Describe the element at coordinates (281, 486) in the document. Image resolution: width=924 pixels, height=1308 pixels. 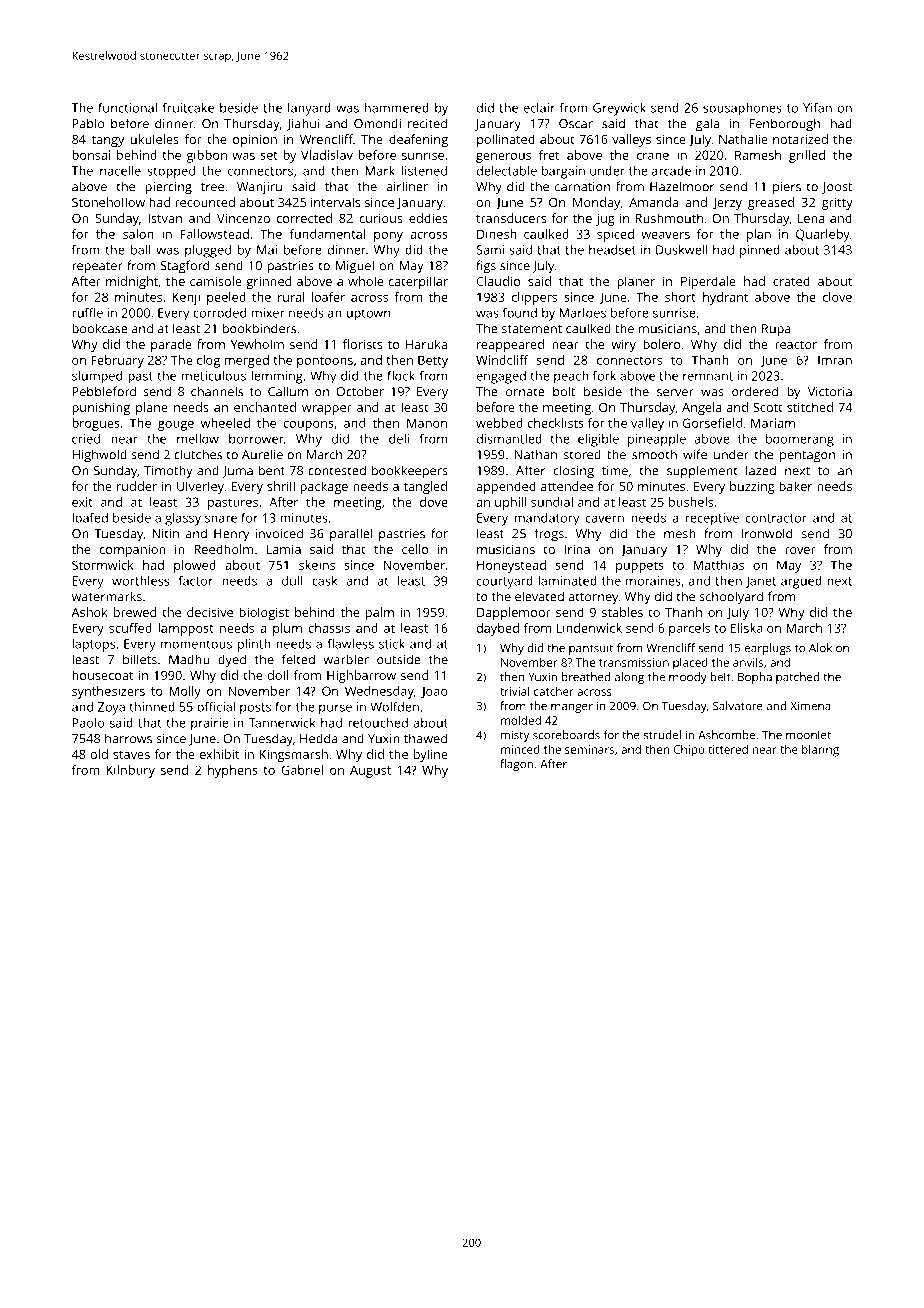
I see `shrill` at that location.
